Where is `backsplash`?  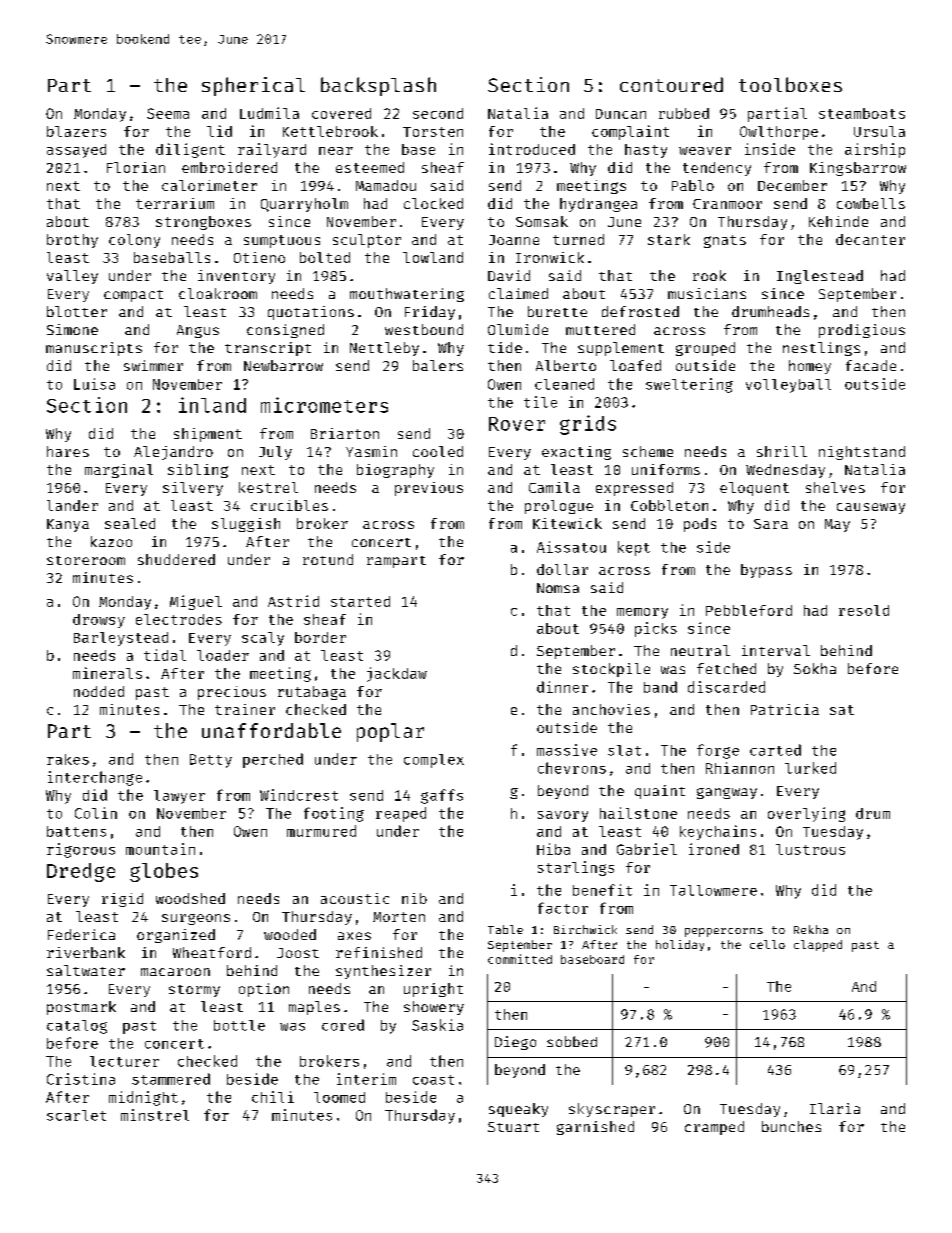
backsplash is located at coordinates (378, 86).
